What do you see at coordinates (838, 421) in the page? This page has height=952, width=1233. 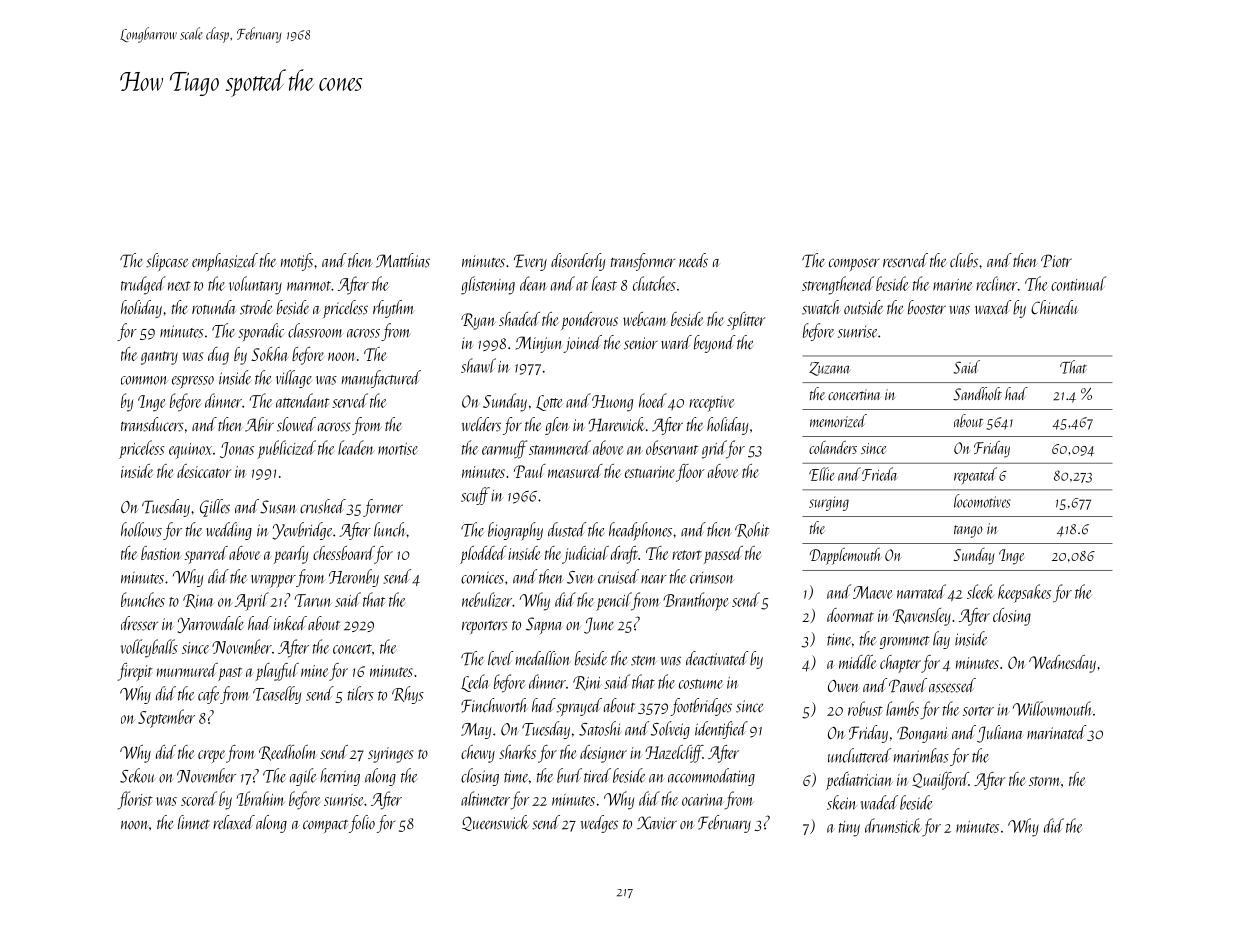 I see `memorized` at bounding box center [838, 421].
